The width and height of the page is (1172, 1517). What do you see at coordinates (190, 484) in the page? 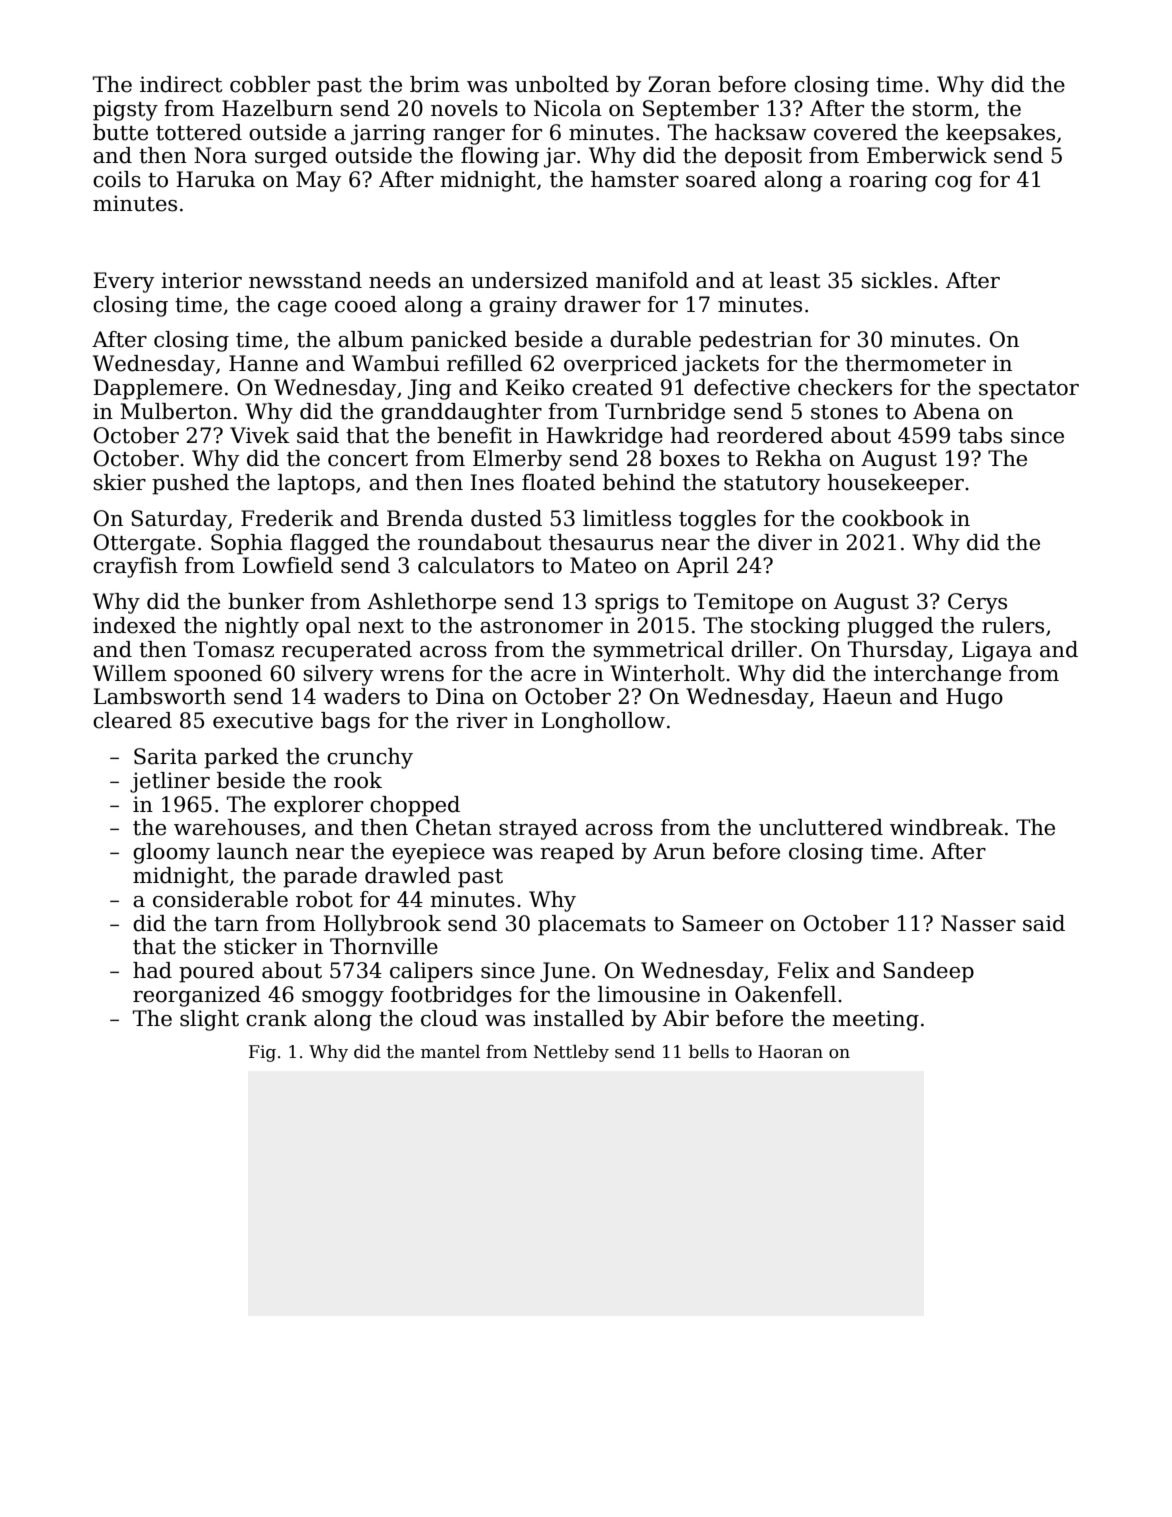
I see `pushed` at bounding box center [190, 484].
